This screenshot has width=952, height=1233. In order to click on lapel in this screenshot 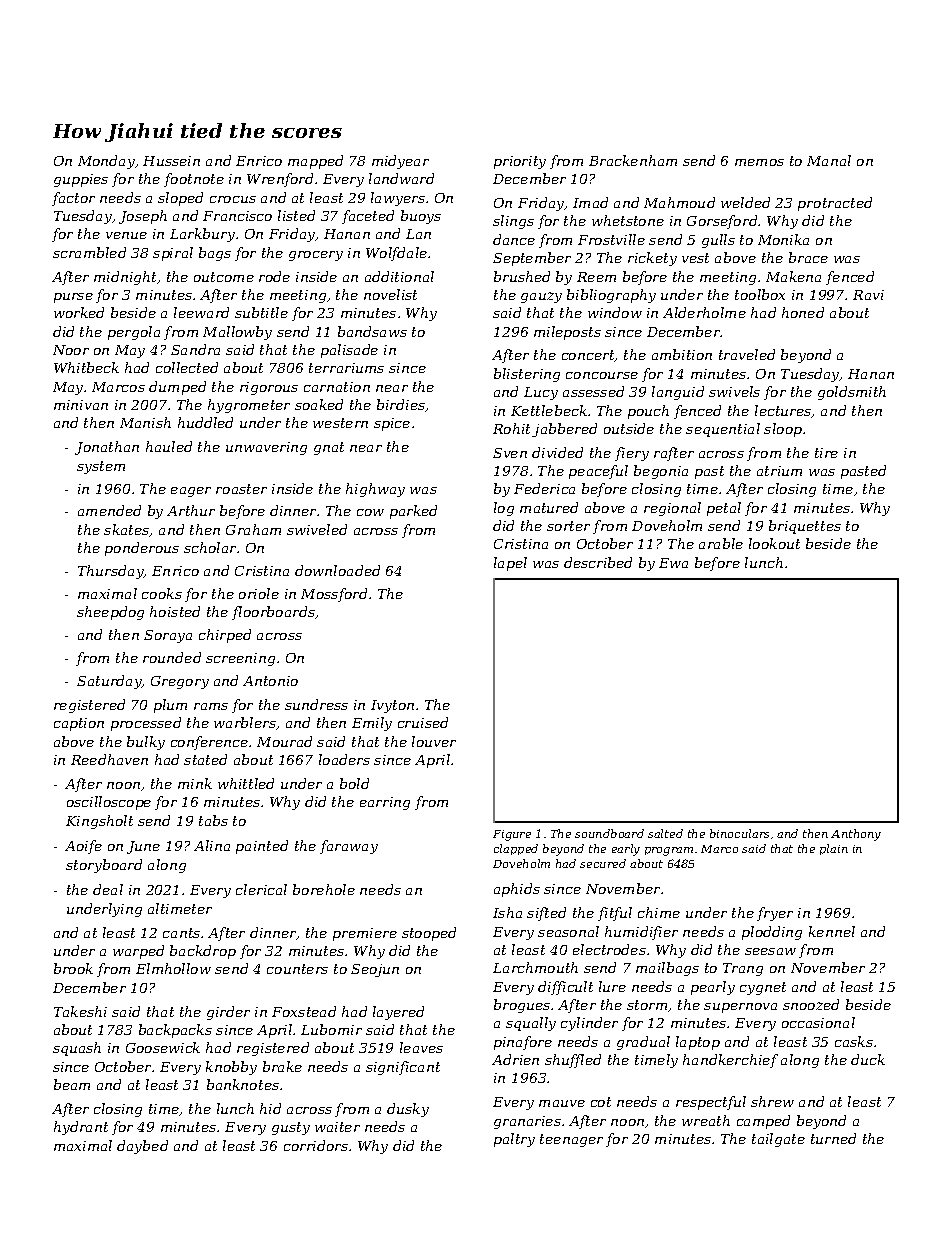, I will do `click(510, 564)`.
